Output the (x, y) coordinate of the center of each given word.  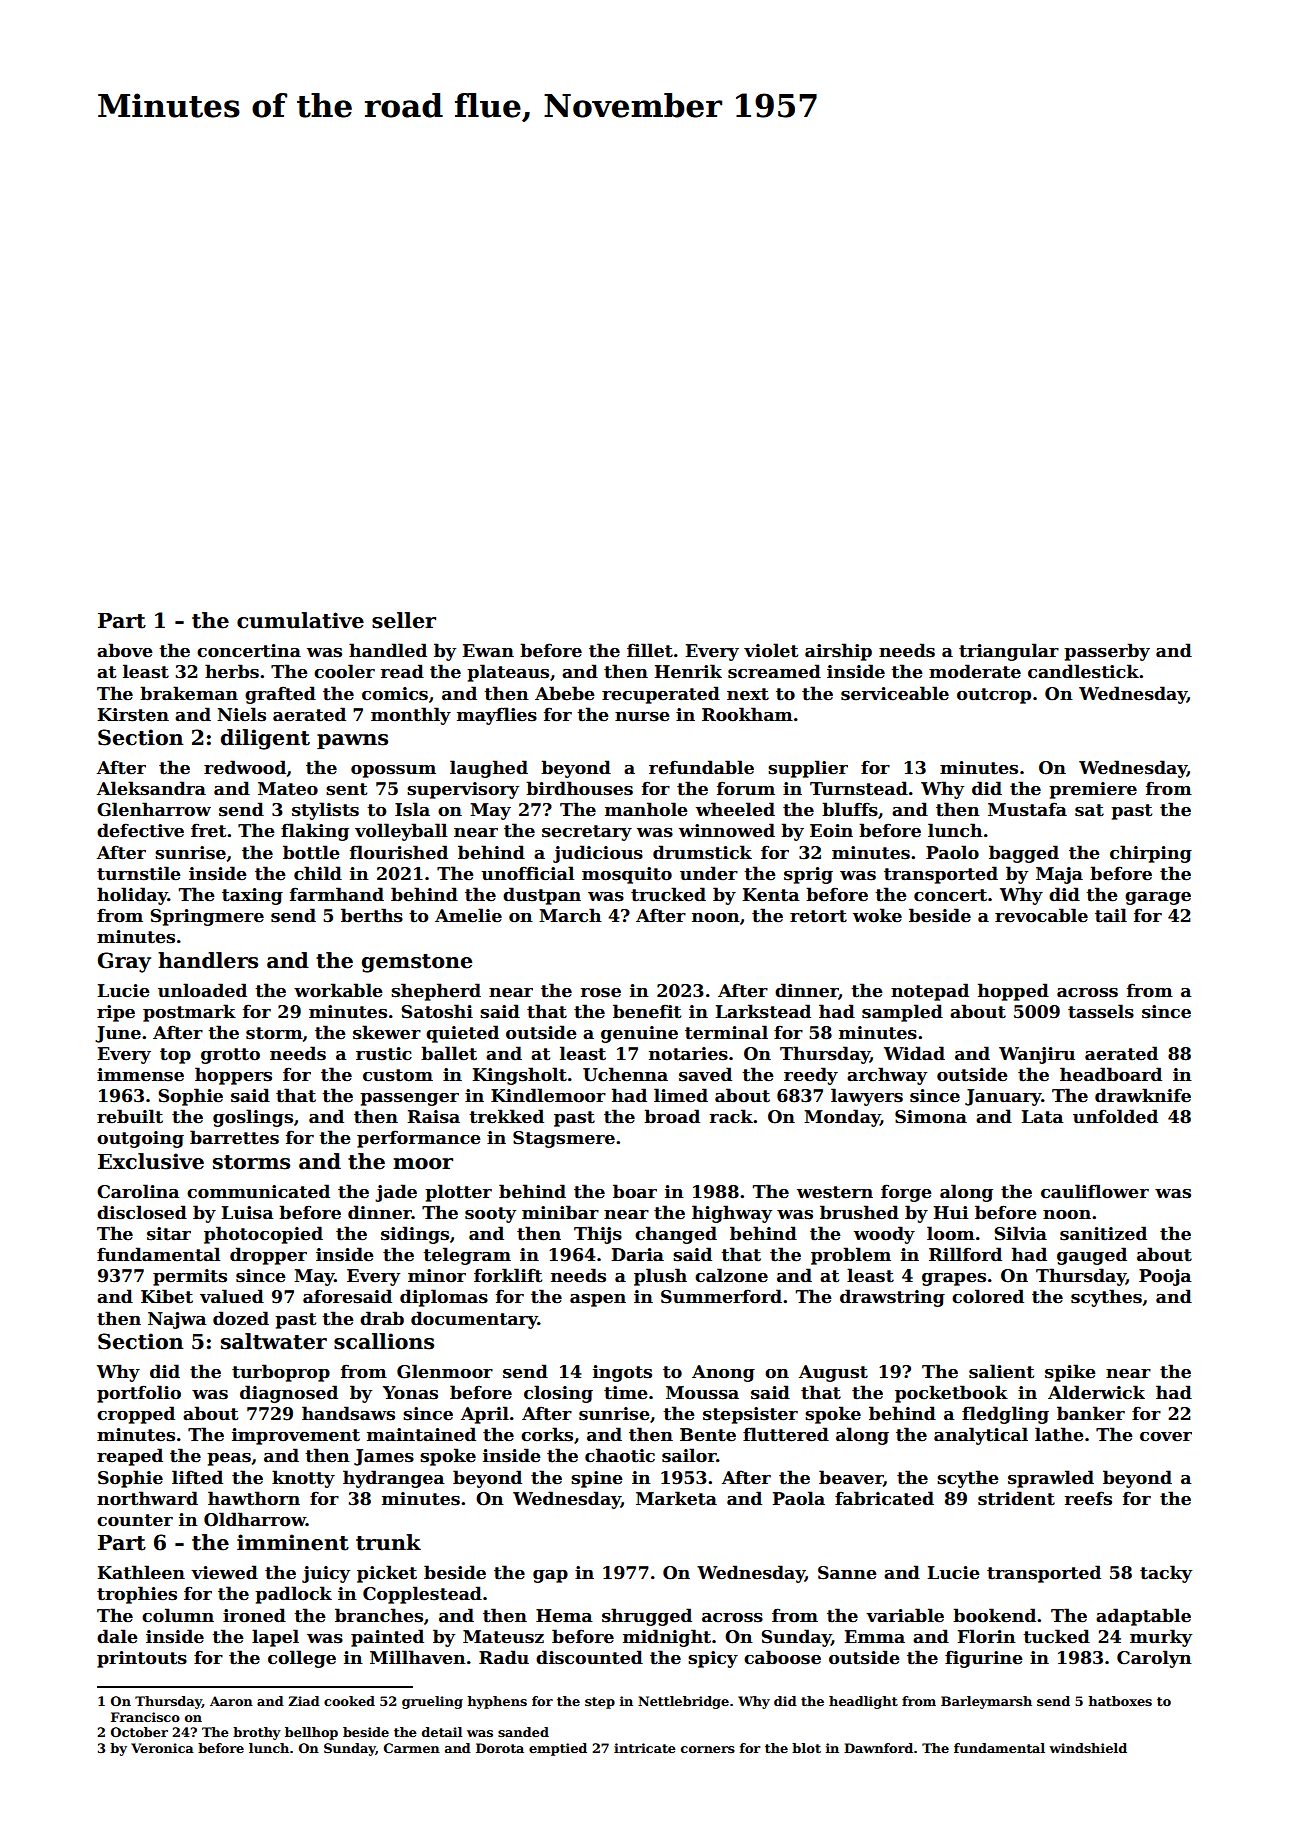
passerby (1107, 652)
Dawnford (878, 1748)
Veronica (162, 1748)
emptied (558, 1749)
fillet (650, 650)
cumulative (300, 620)
